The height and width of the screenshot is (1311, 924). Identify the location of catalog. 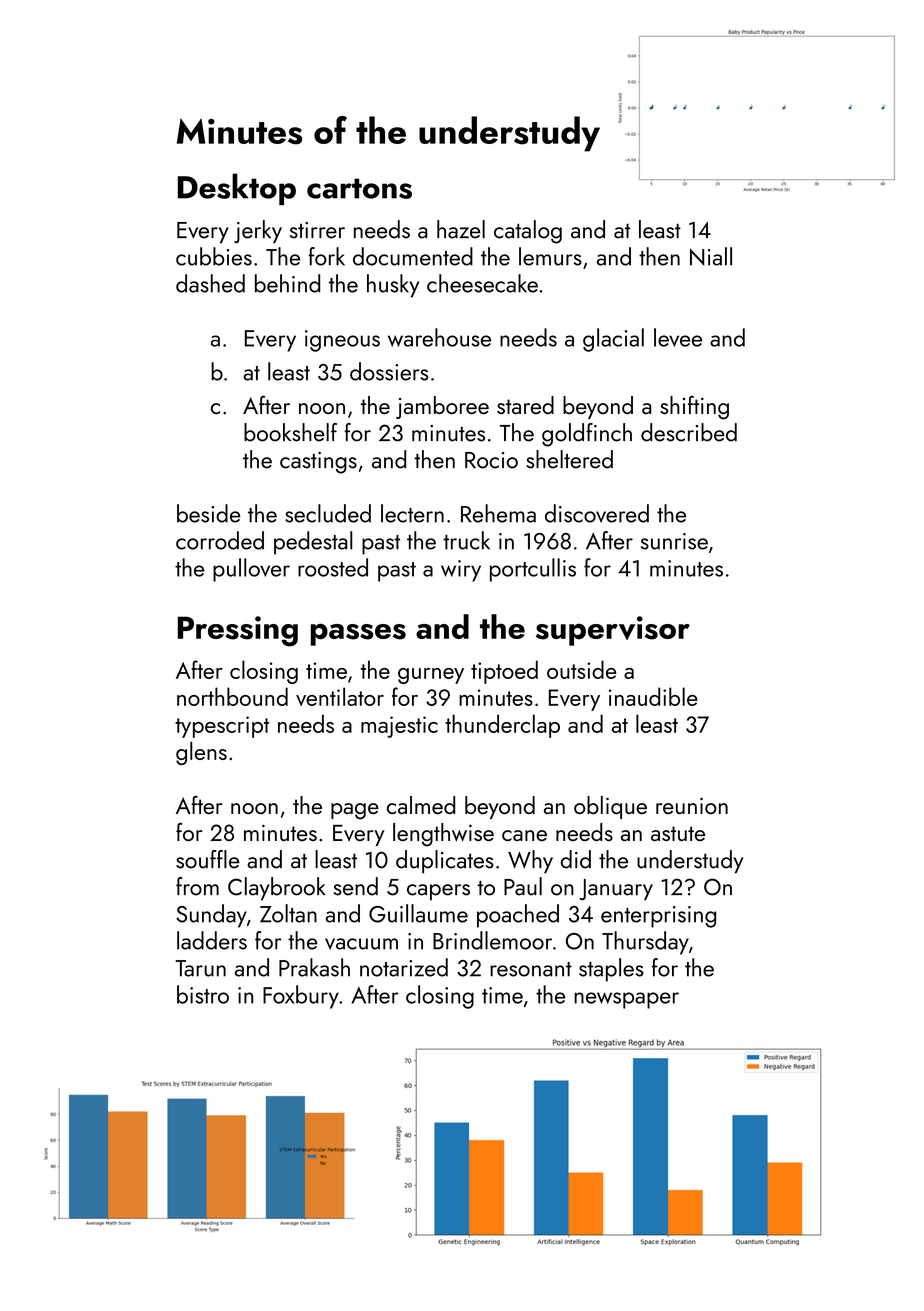
(528, 232).
